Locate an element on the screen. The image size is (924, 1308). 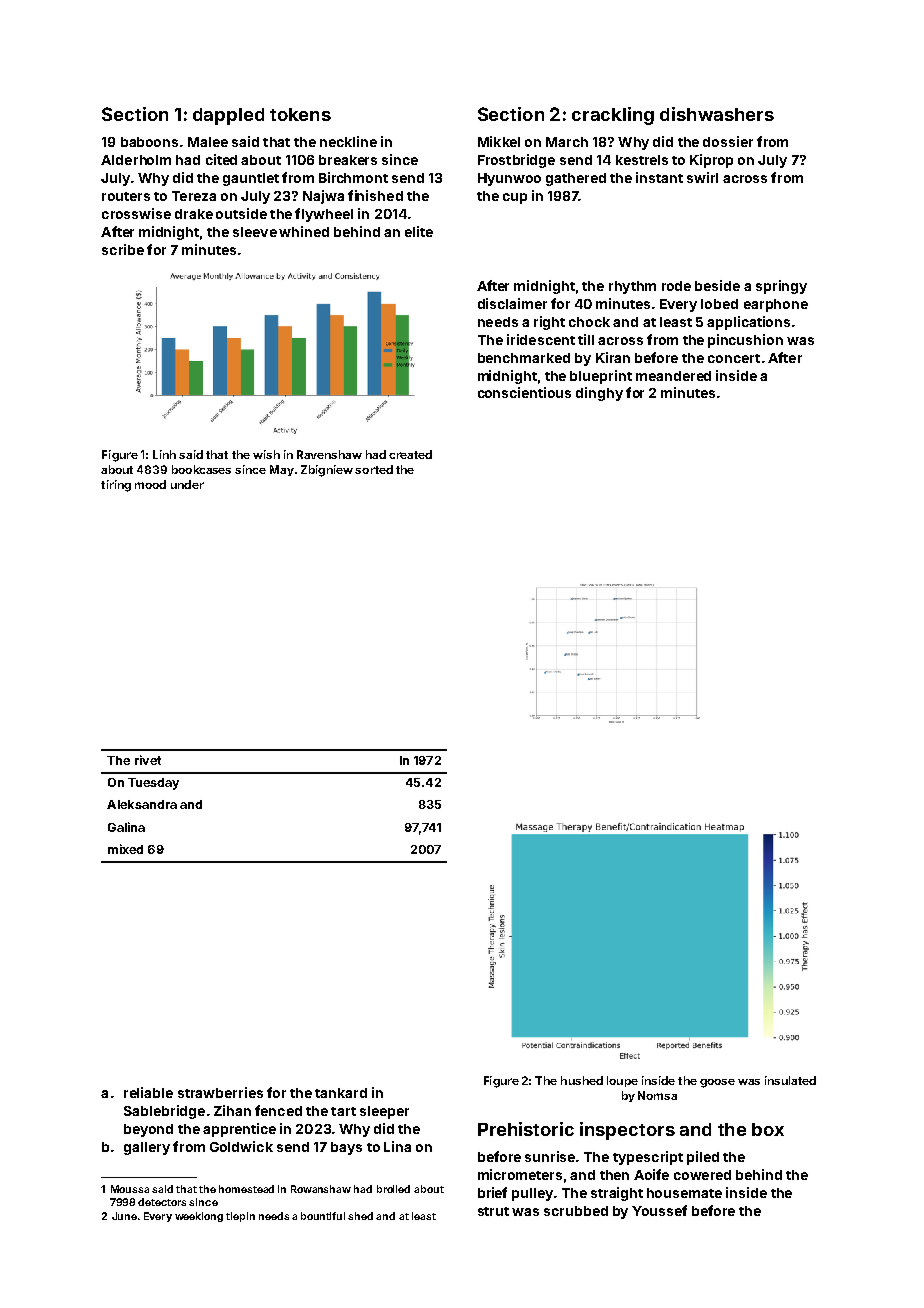
strawberries is located at coordinates (220, 1092).
